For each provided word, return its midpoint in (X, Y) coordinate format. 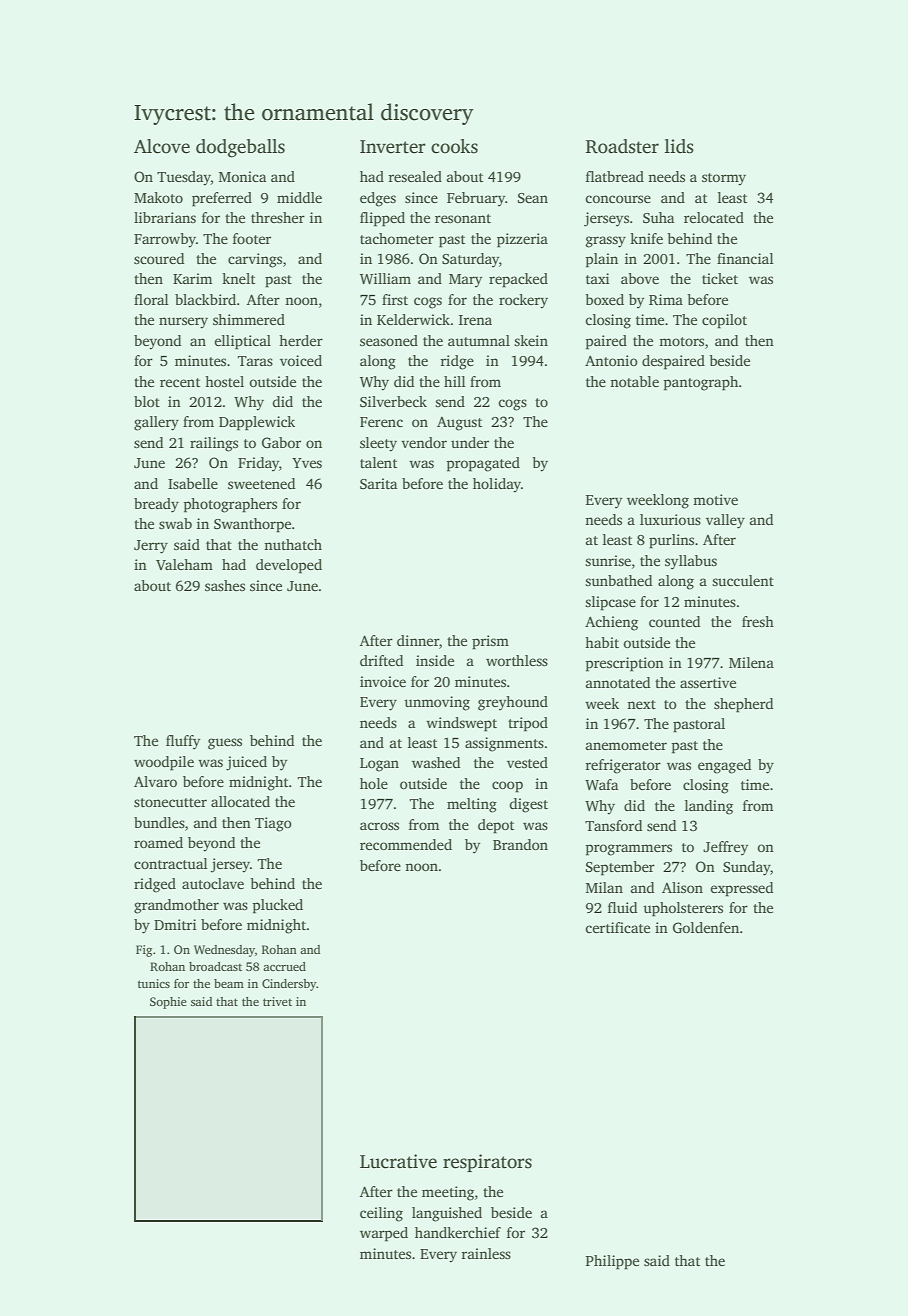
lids (679, 146)
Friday (258, 464)
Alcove (162, 146)
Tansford (613, 825)
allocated (240, 801)
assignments (504, 744)
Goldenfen (706, 927)
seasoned (389, 340)
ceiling (381, 1214)
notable (634, 381)
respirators (487, 1163)
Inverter (393, 147)
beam (229, 983)
